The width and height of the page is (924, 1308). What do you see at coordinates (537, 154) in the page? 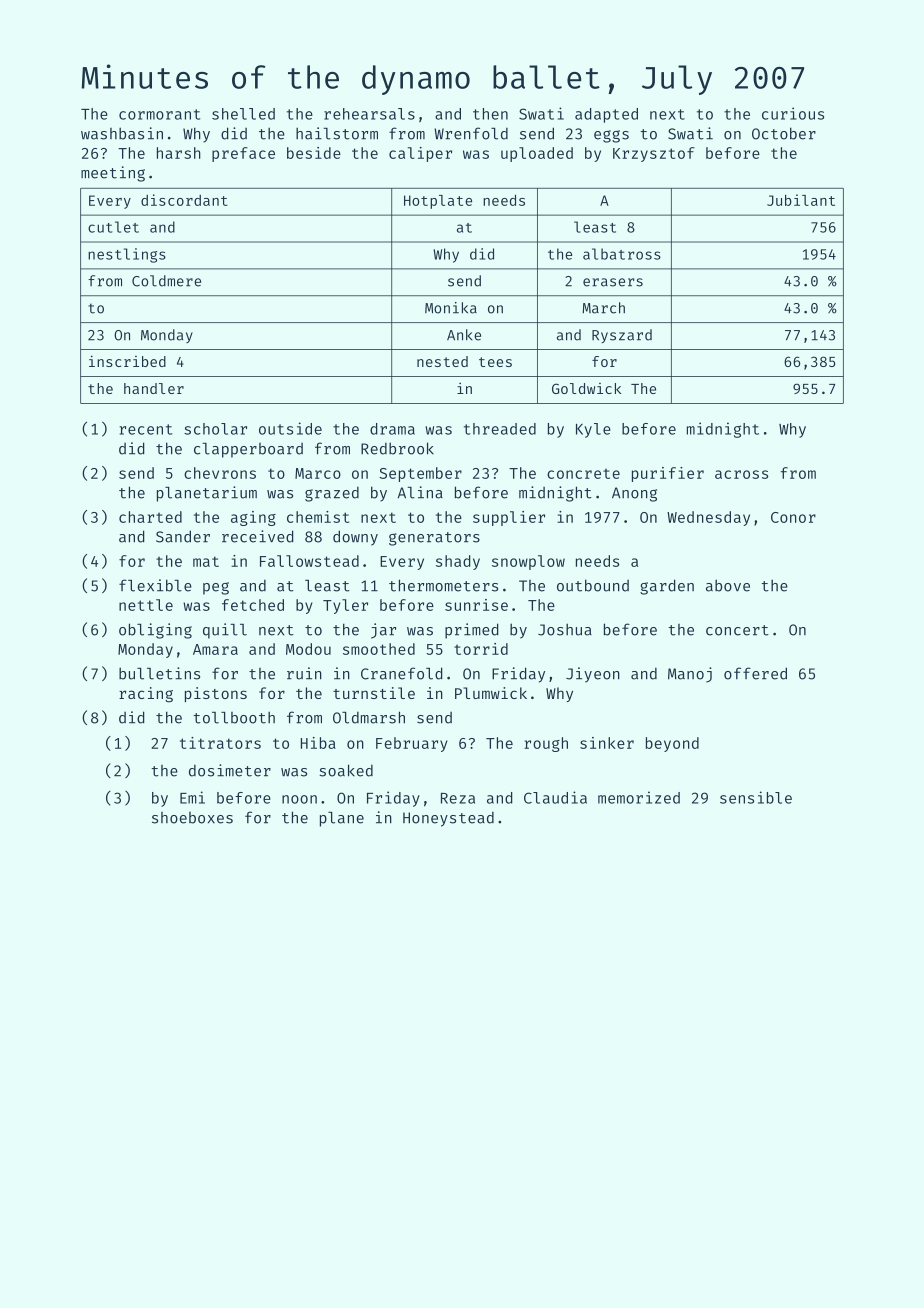
I see `uploaded` at bounding box center [537, 154].
